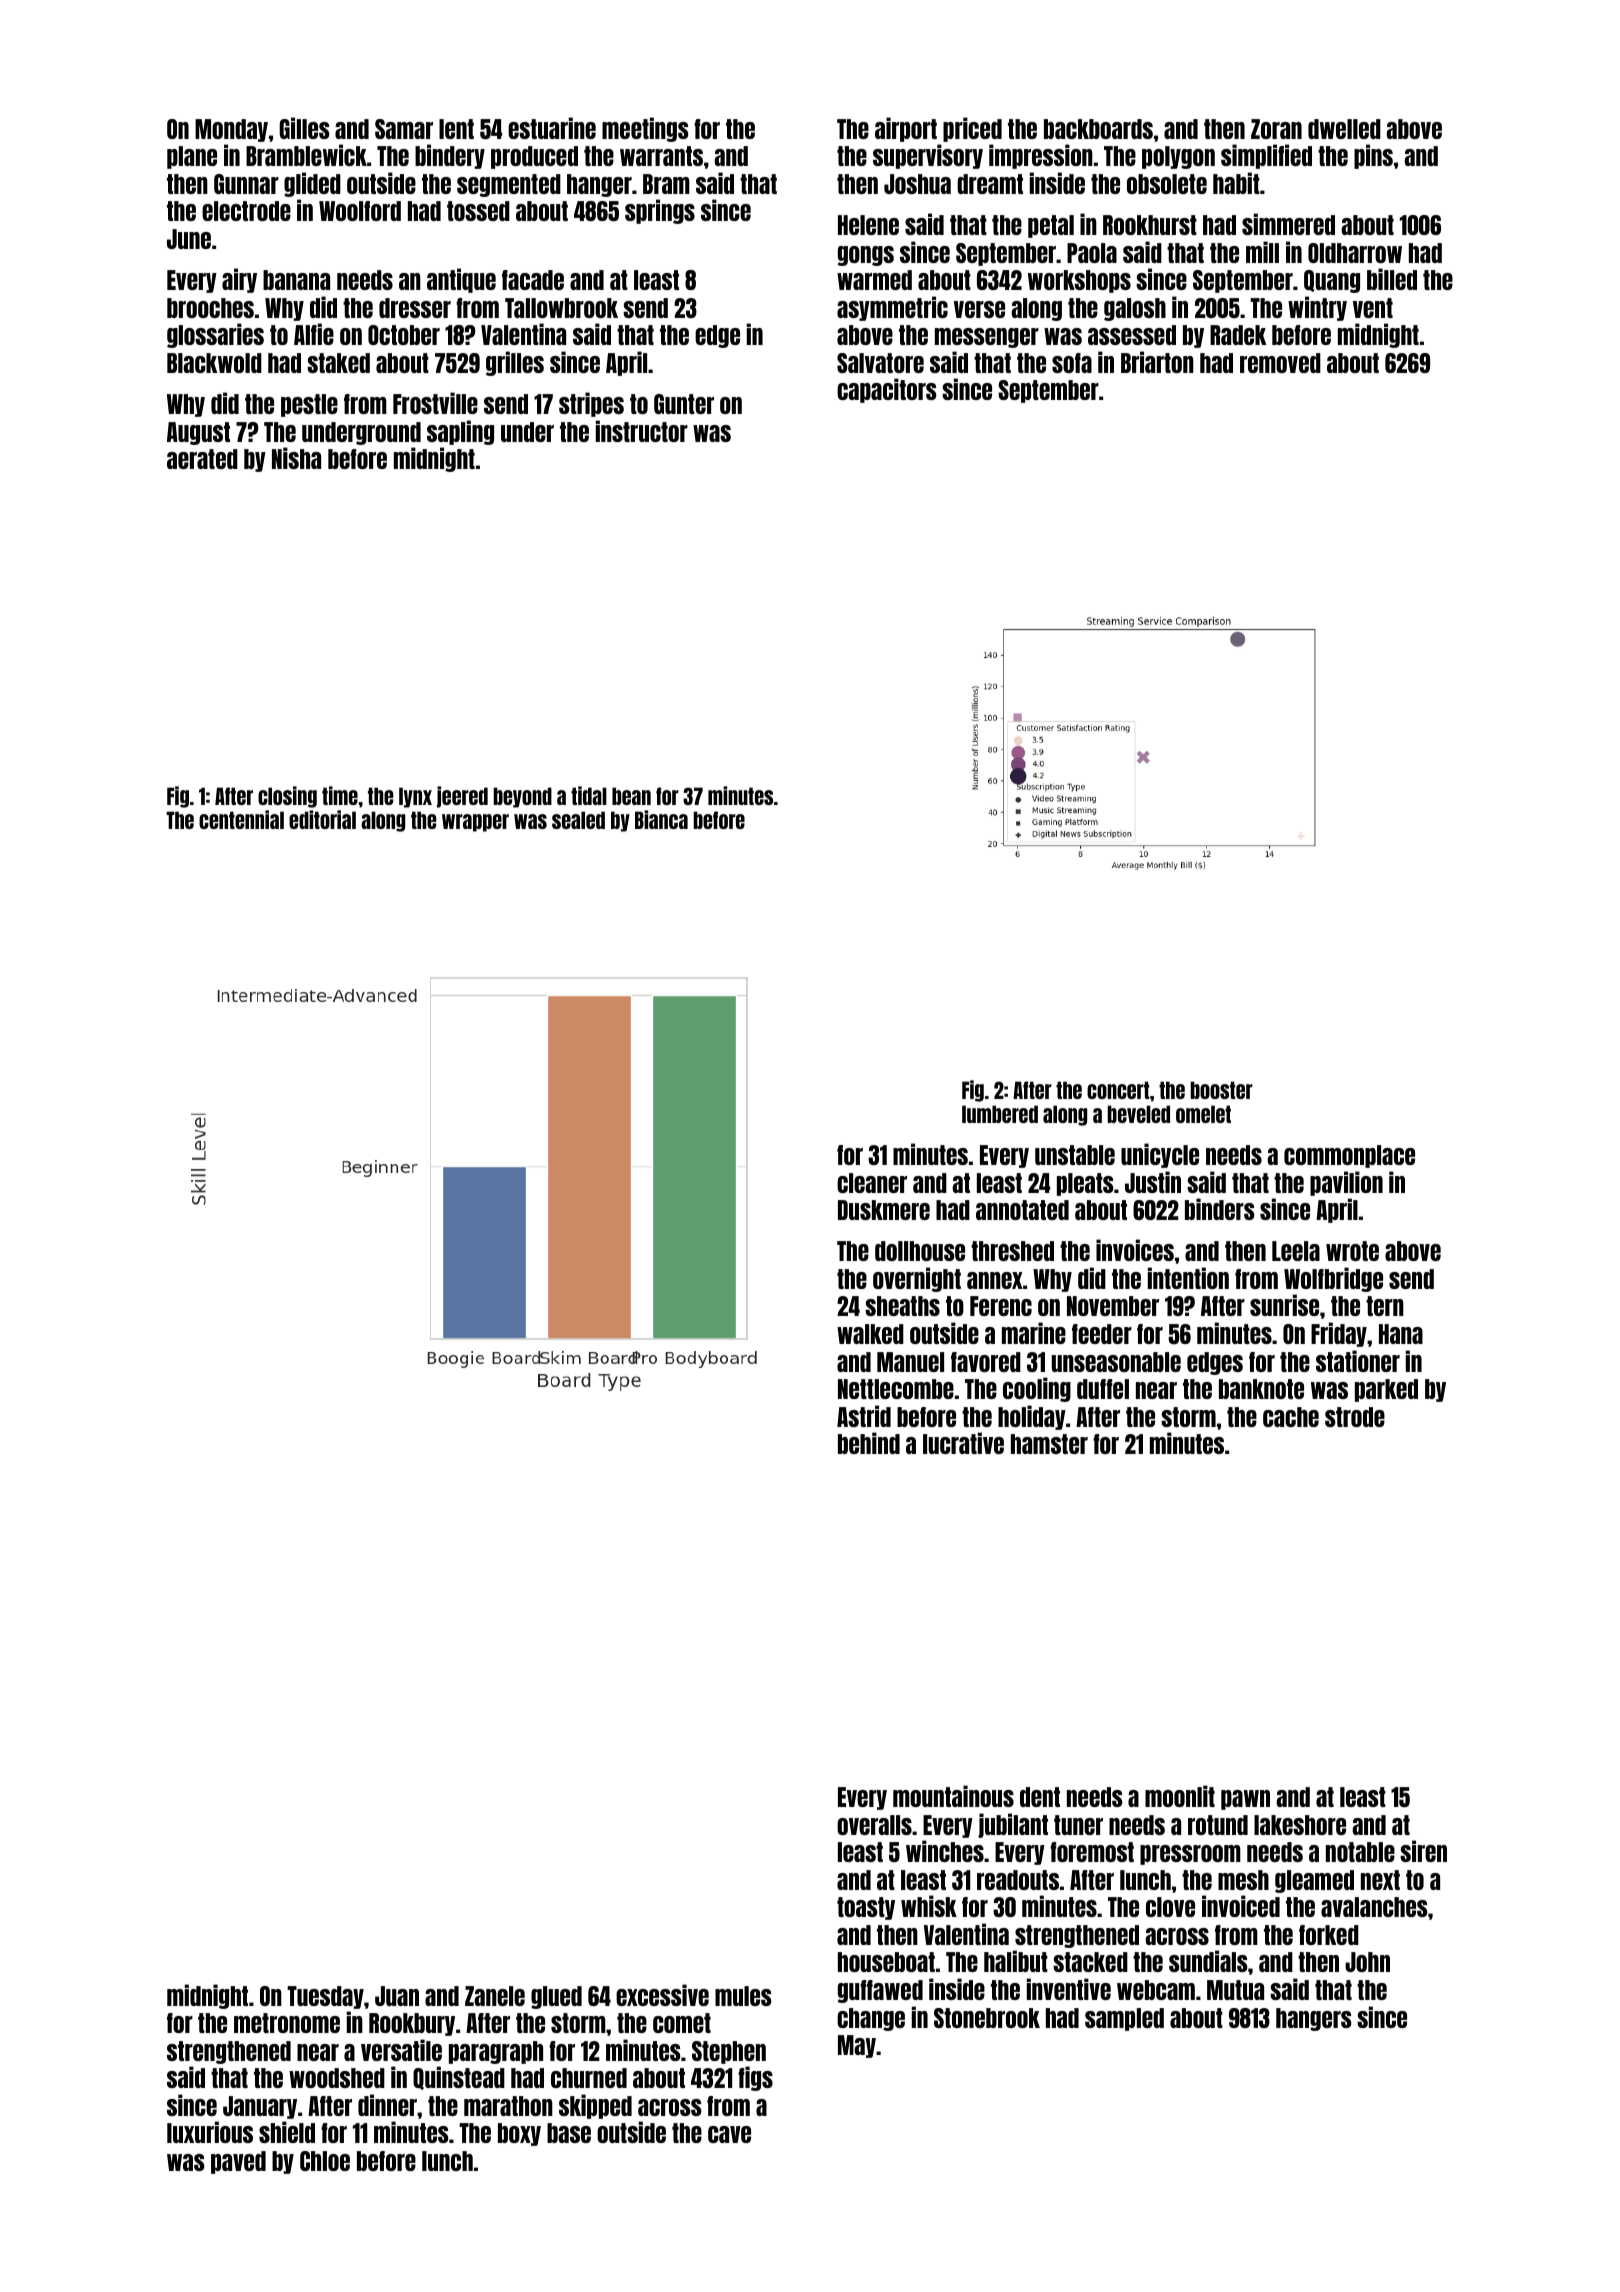  What do you see at coordinates (1118, 1090) in the screenshot?
I see `concert` at bounding box center [1118, 1090].
